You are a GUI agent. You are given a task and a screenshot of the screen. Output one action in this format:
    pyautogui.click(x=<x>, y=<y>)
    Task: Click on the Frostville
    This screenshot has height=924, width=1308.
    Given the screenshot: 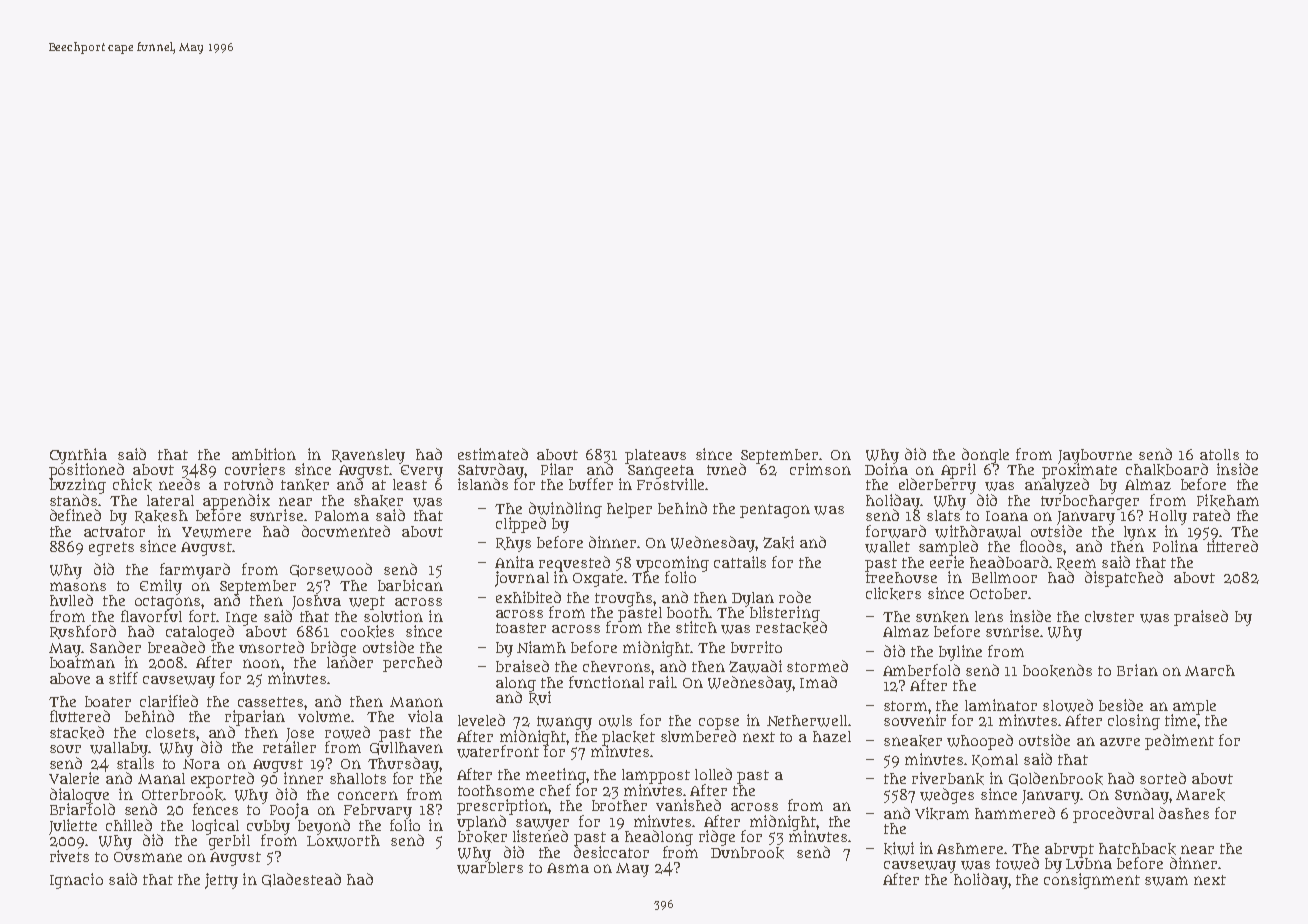 What is the action you would take?
    pyautogui.click(x=670, y=484)
